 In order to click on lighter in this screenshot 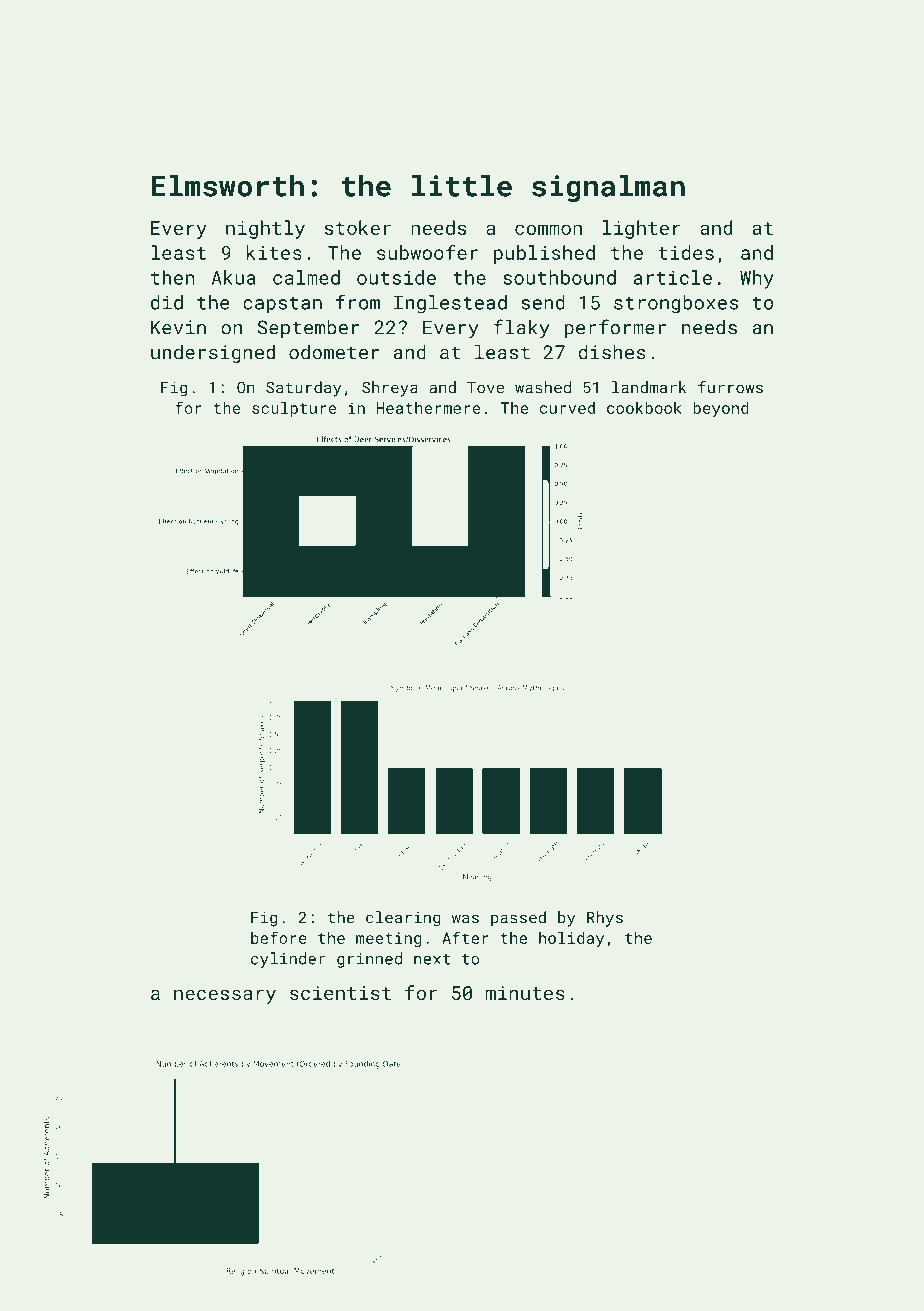, I will do `click(641, 229)`.
